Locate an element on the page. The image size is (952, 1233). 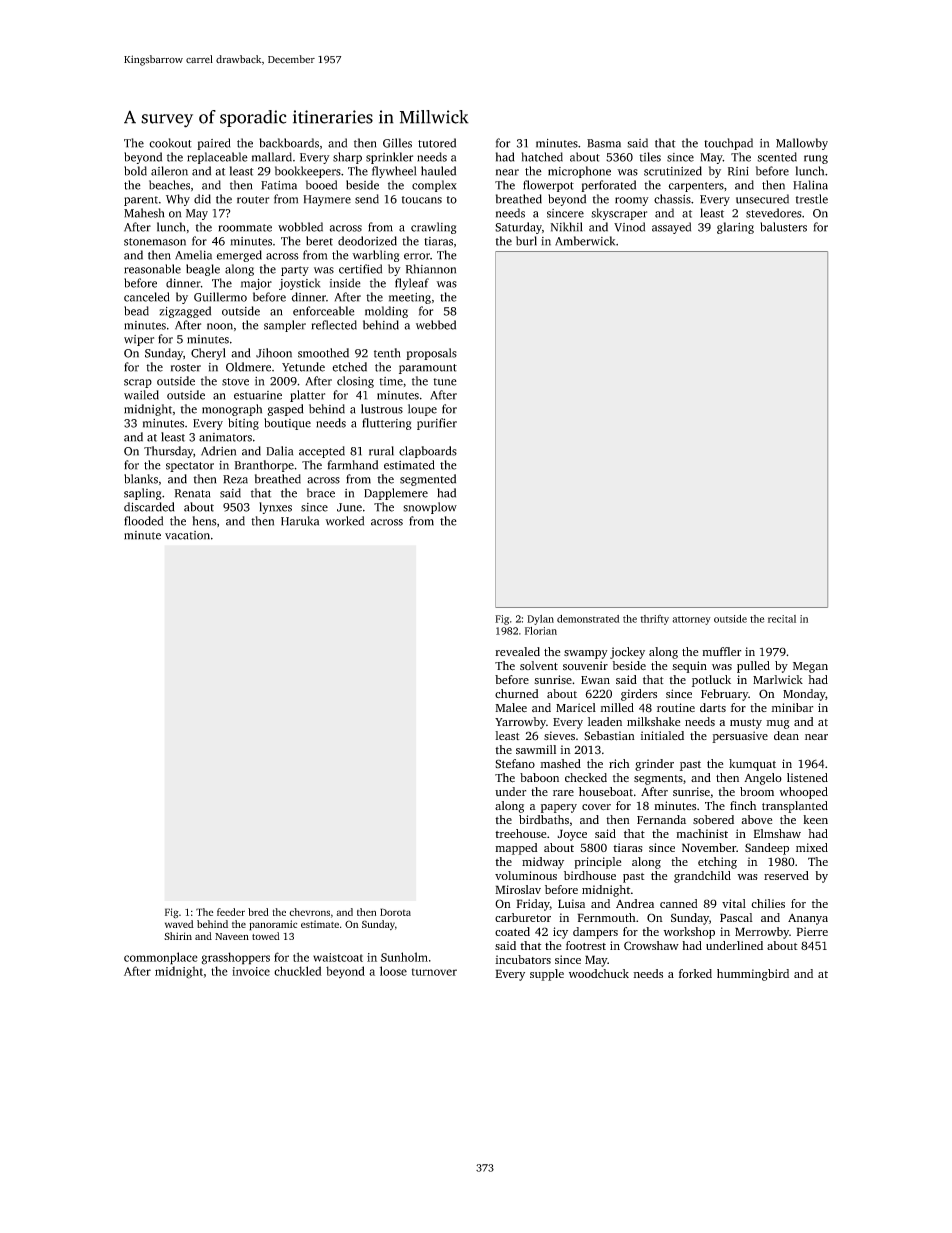
tutored is located at coordinates (437, 143).
